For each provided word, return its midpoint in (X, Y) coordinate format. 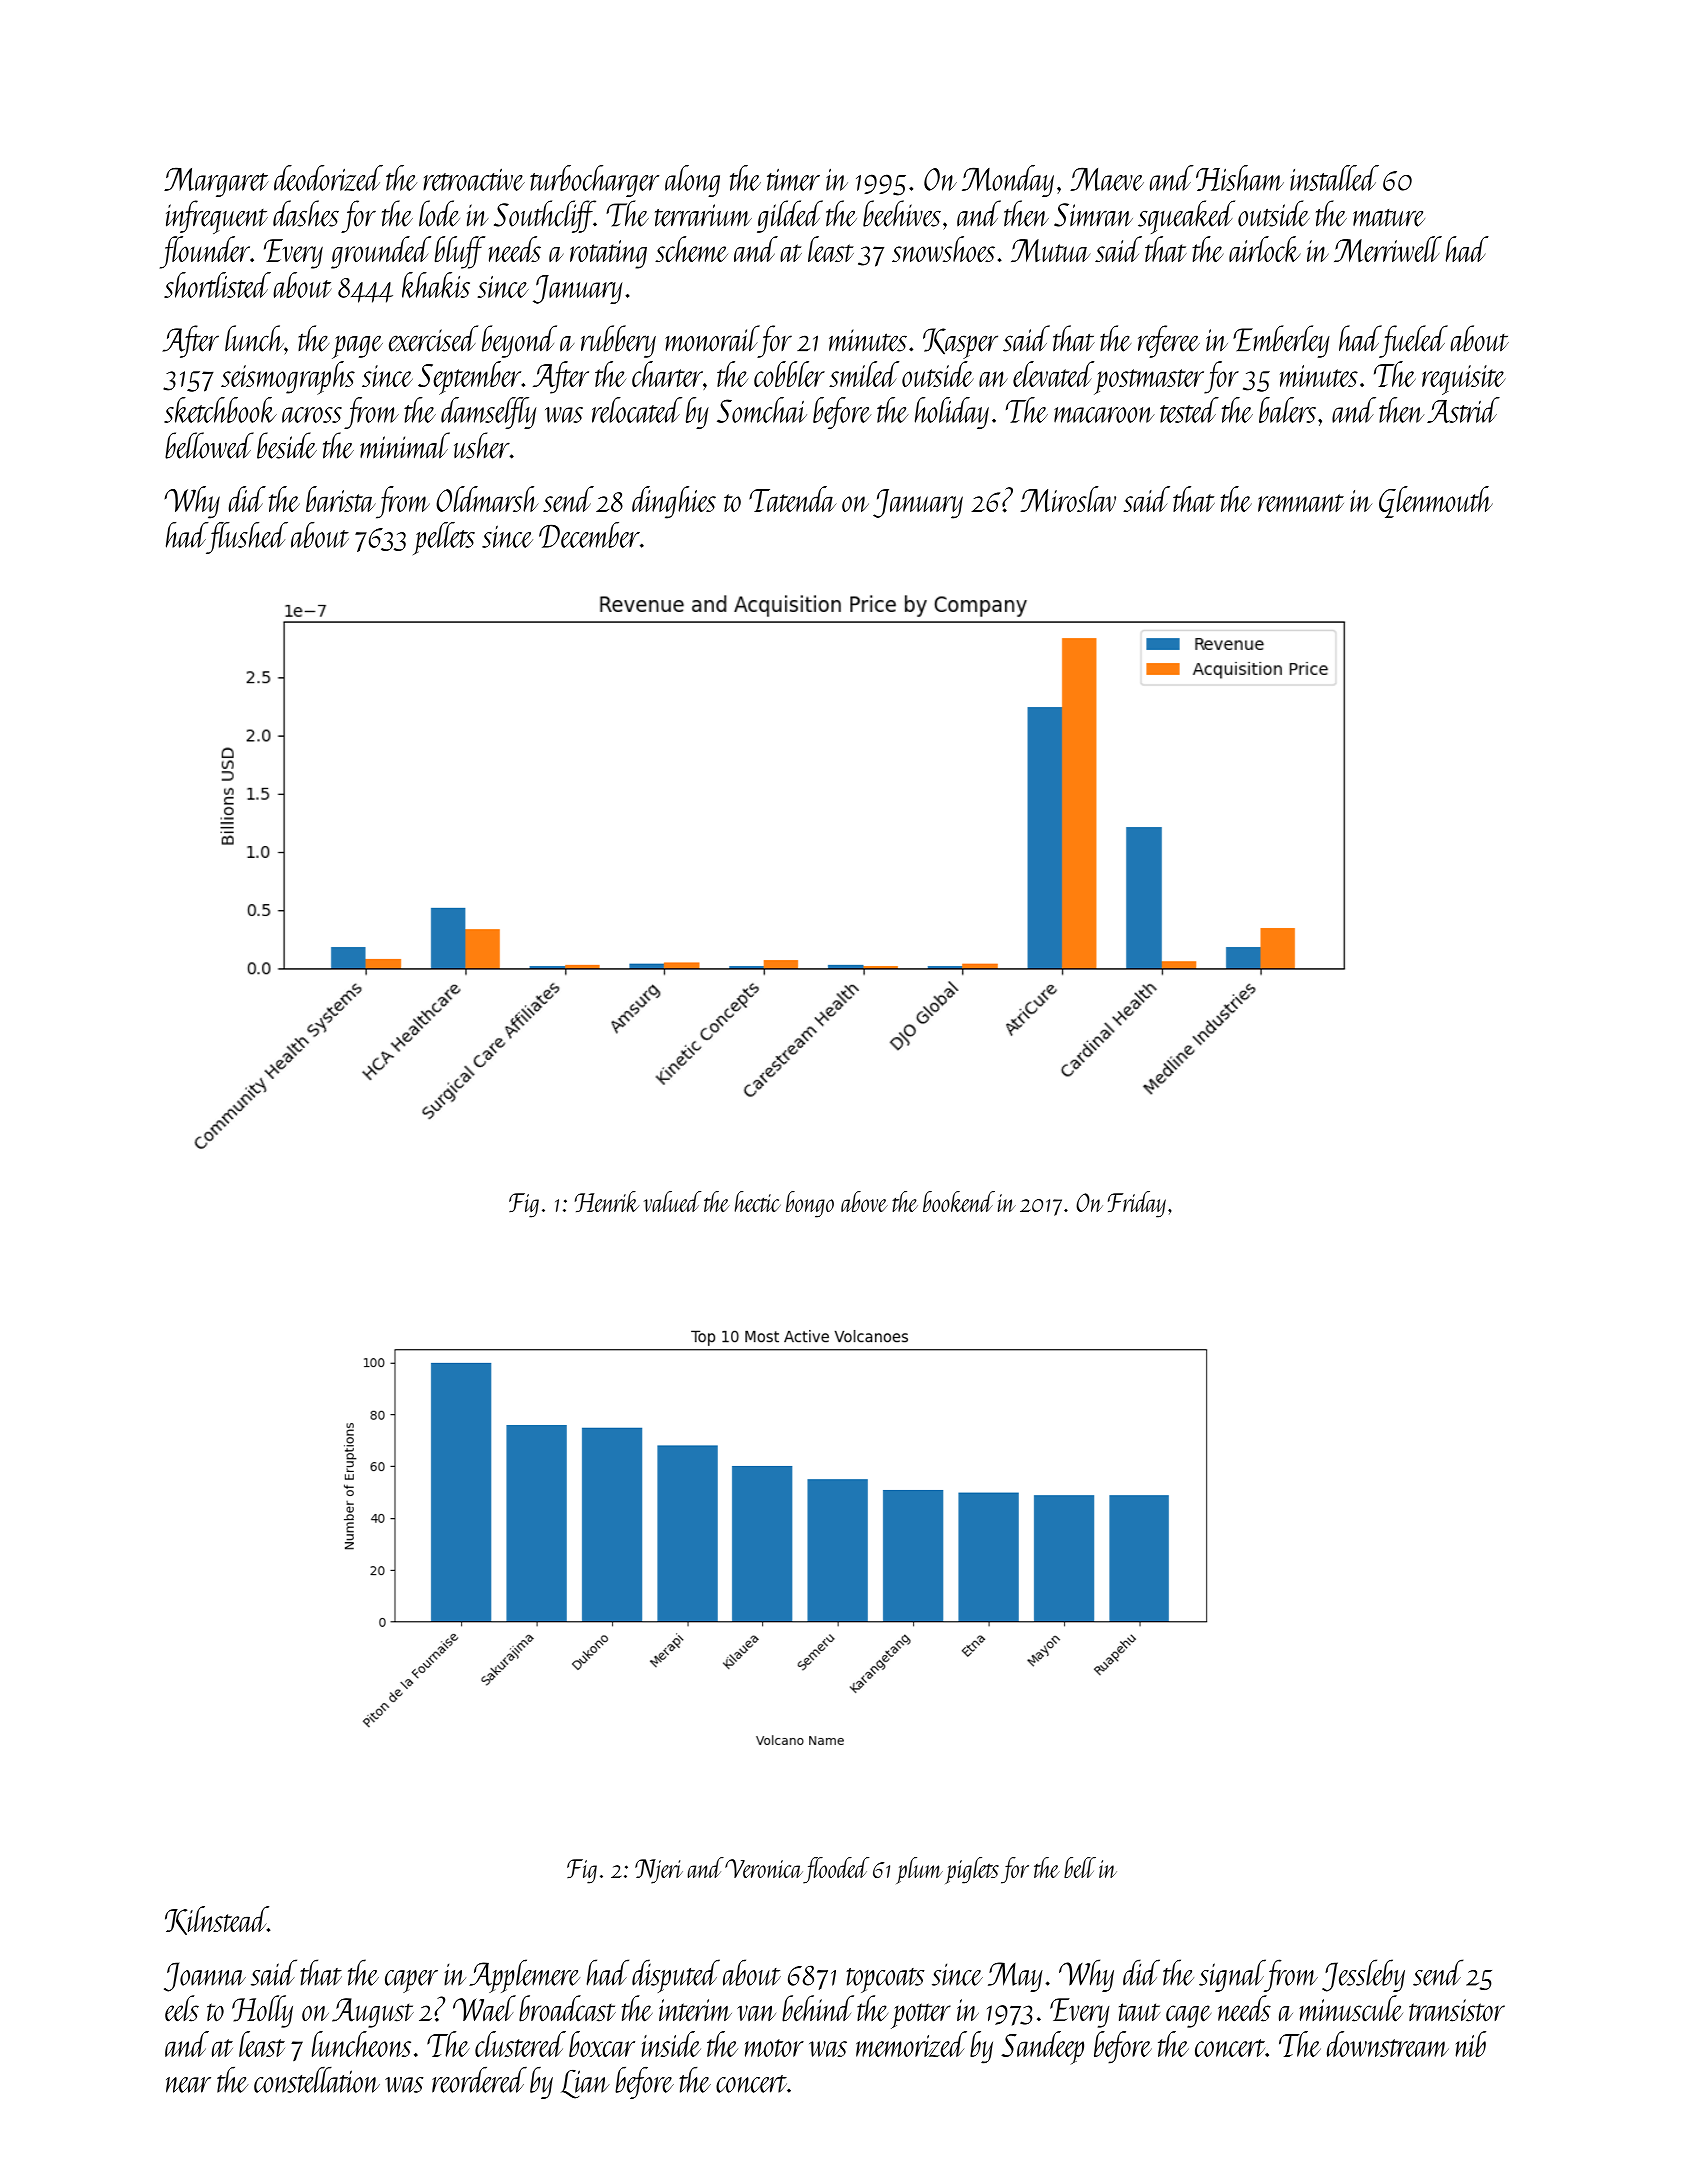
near (188, 2085)
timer (793, 180)
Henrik (607, 1201)
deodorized (328, 178)
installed (1334, 178)
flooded (836, 1870)
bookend (959, 1201)
